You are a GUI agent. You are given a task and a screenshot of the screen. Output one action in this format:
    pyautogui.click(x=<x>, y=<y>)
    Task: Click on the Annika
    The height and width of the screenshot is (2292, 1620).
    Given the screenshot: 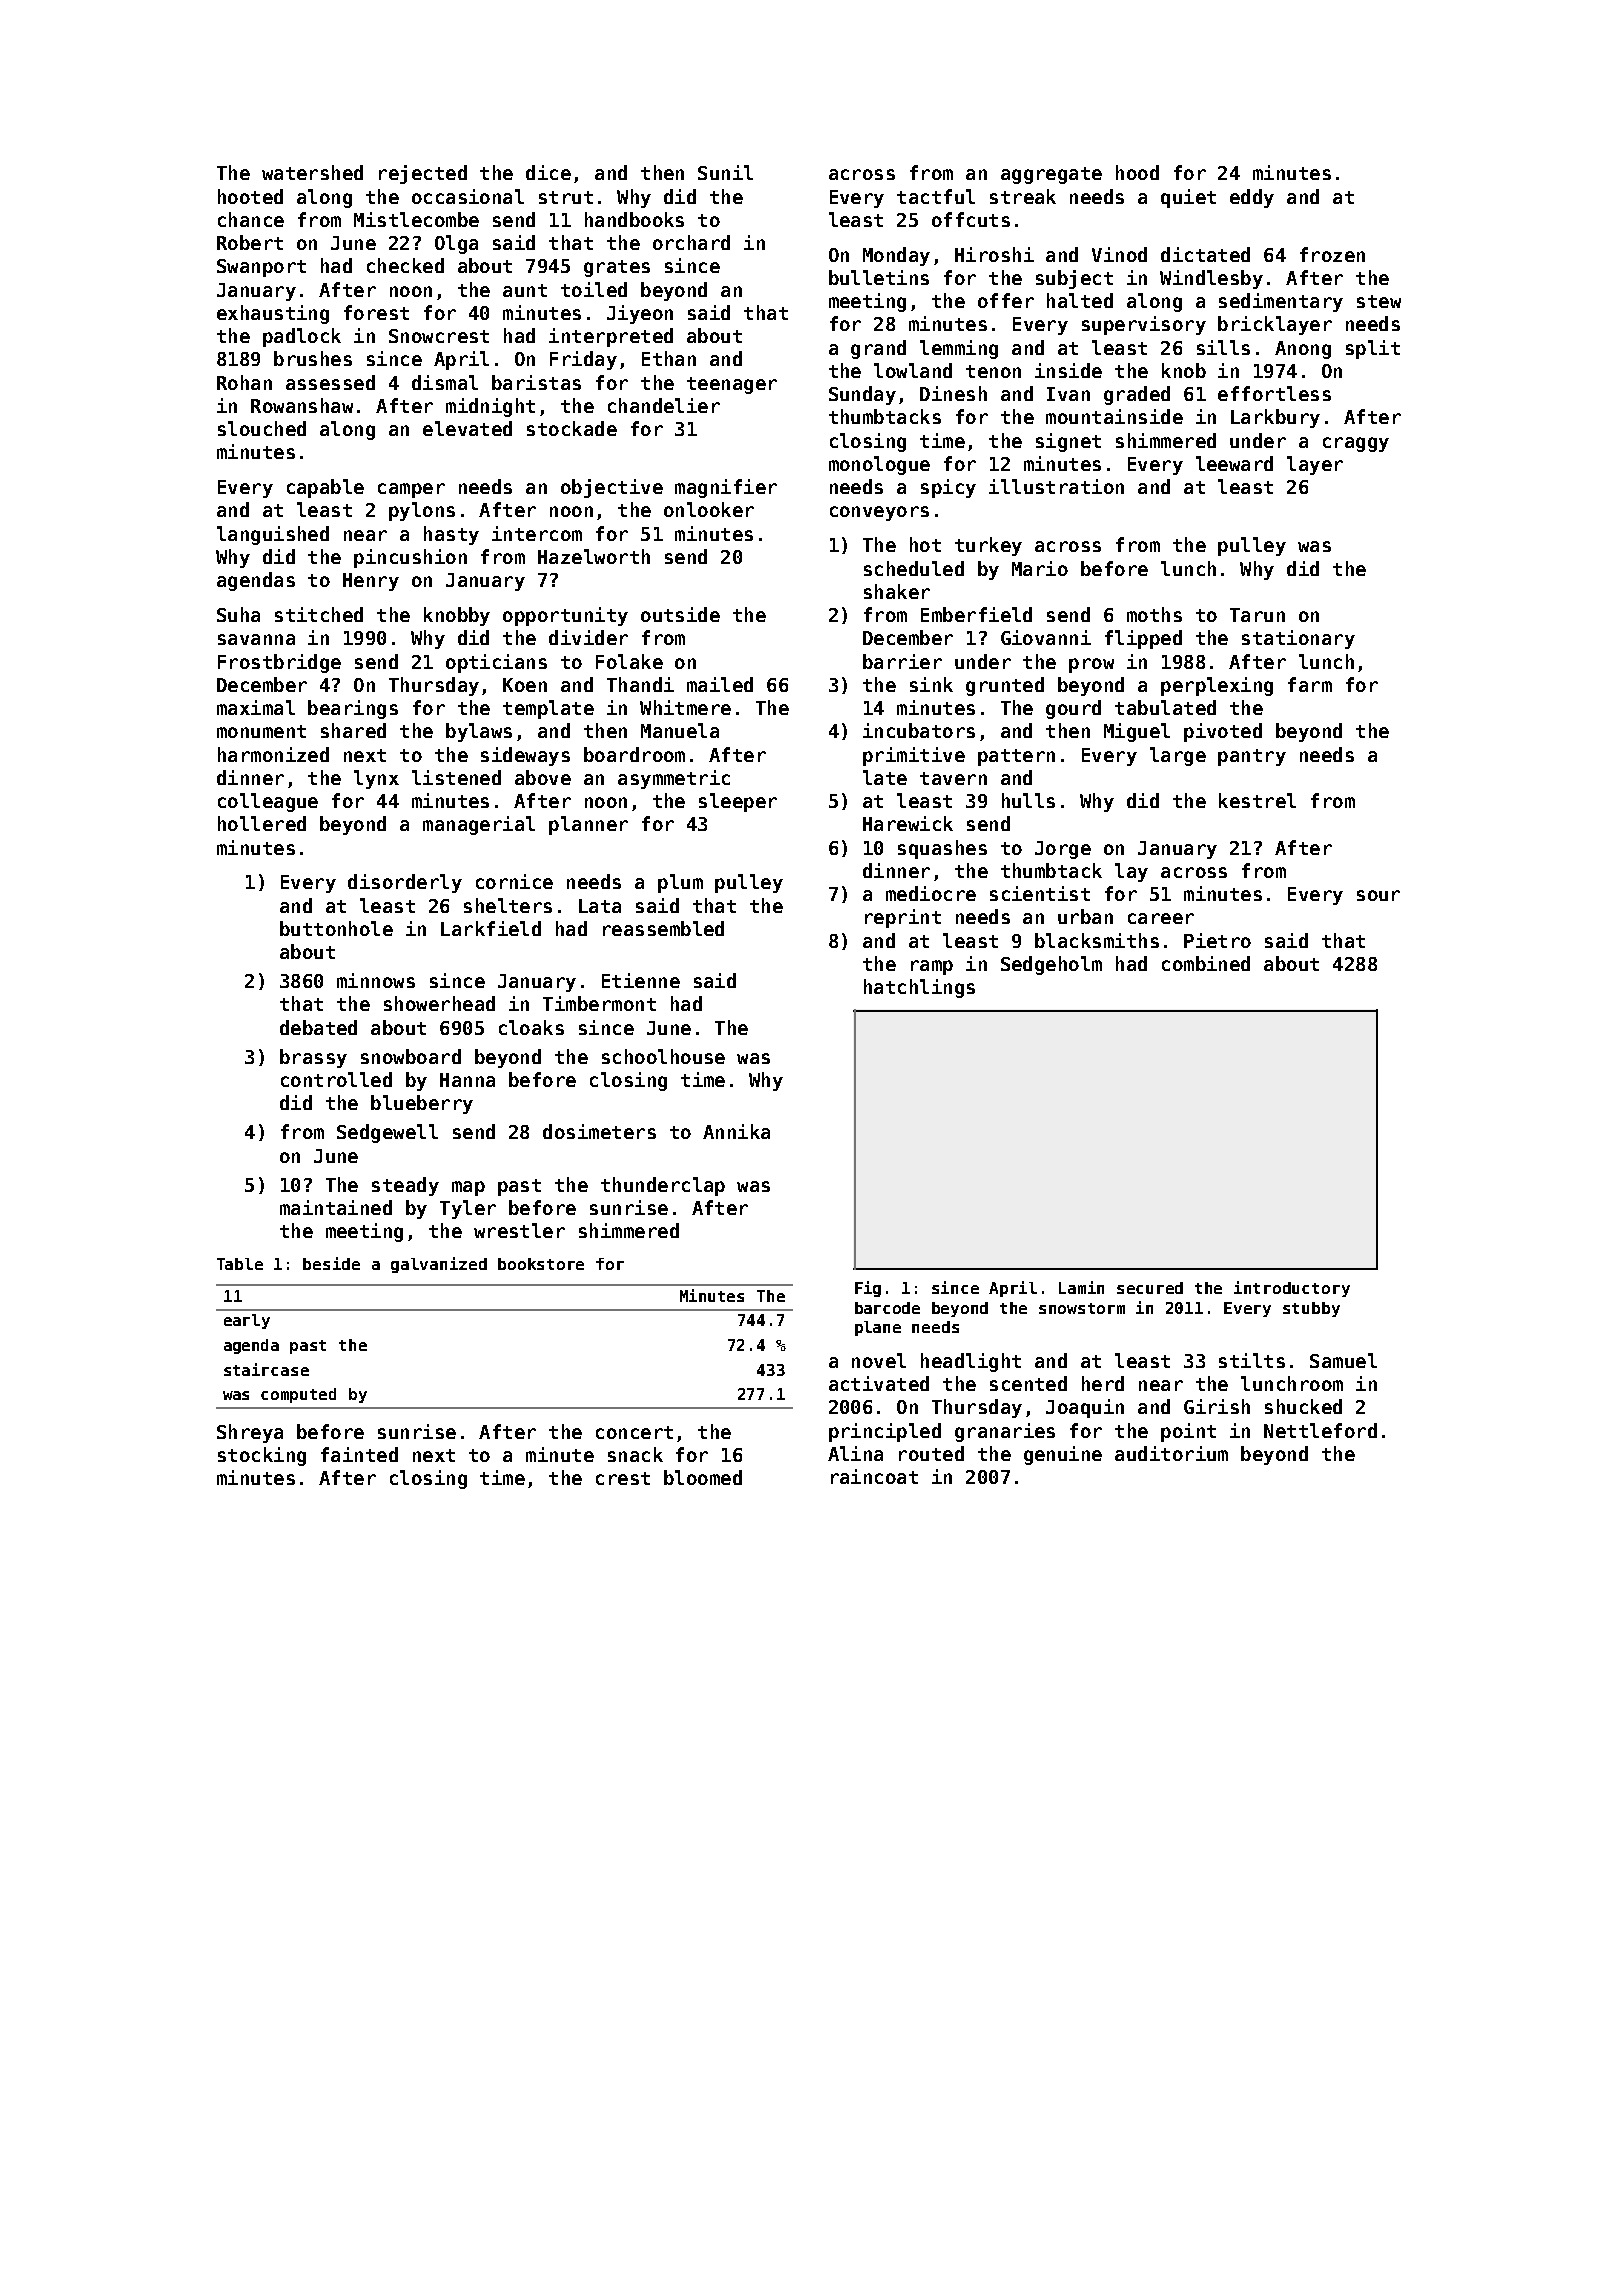 What is the action you would take?
    pyautogui.click(x=736, y=1131)
